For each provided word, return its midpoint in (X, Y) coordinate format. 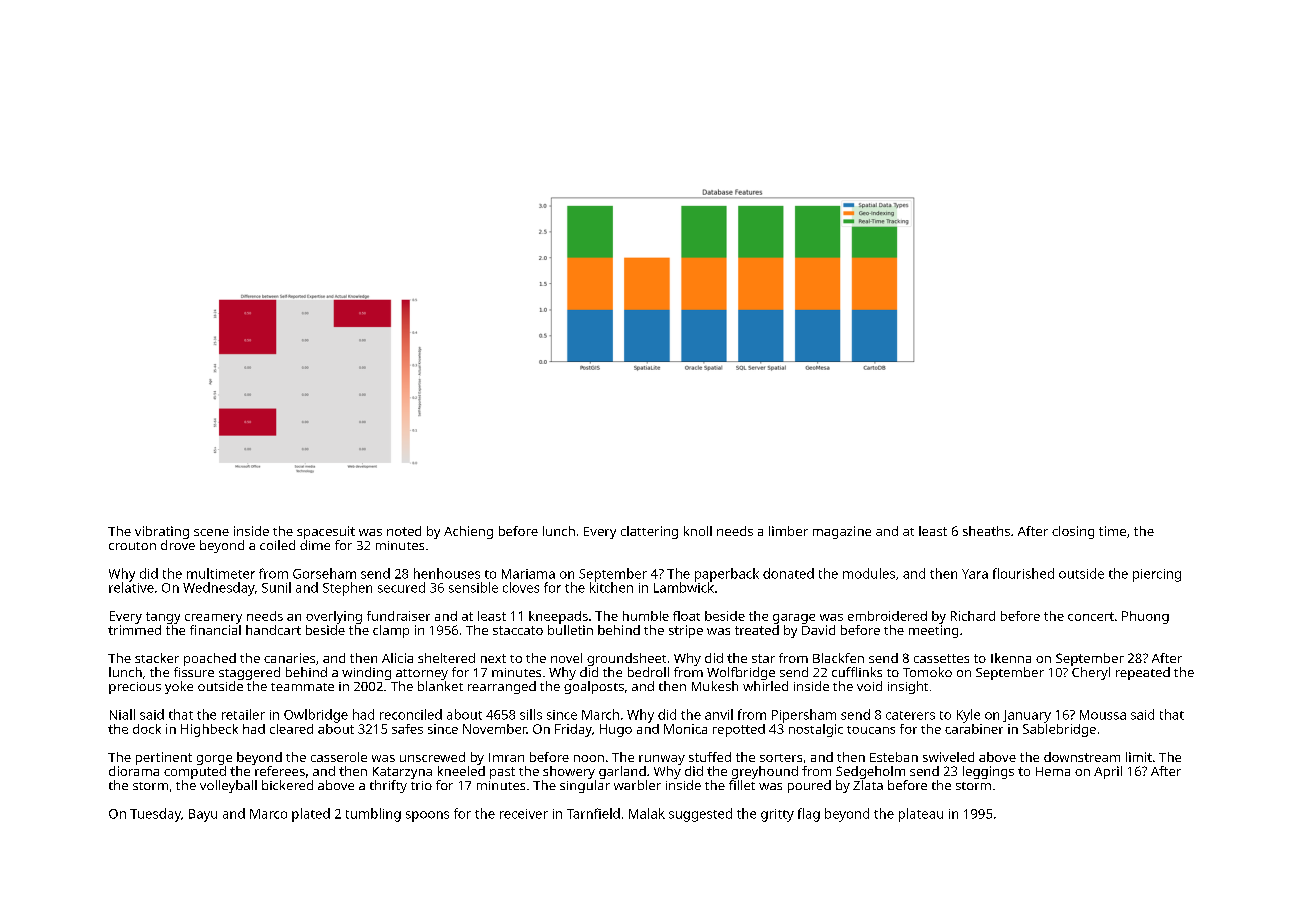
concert (1091, 616)
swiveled (948, 757)
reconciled (411, 714)
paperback (727, 575)
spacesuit (326, 532)
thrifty (388, 786)
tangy (163, 618)
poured (809, 786)
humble (646, 616)
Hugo (616, 730)
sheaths (986, 531)
